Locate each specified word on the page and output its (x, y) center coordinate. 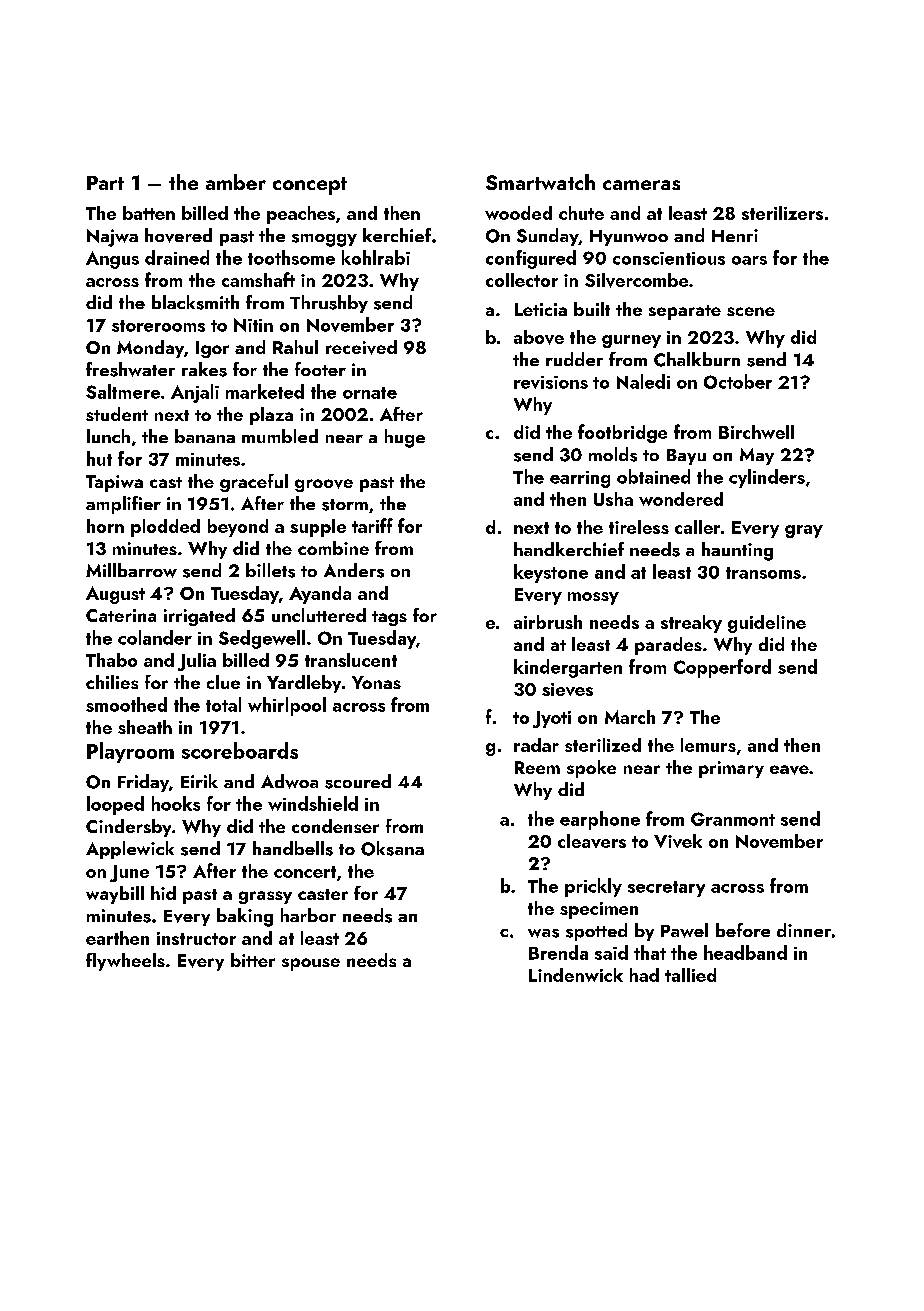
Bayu (686, 457)
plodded (165, 528)
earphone (600, 820)
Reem (537, 767)
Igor (212, 349)
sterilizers (782, 213)
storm (345, 505)
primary (731, 769)
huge (405, 438)
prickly (593, 887)
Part (105, 183)
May (757, 456)
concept (310, 186)
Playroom (130, 752)
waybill (115, 895)
